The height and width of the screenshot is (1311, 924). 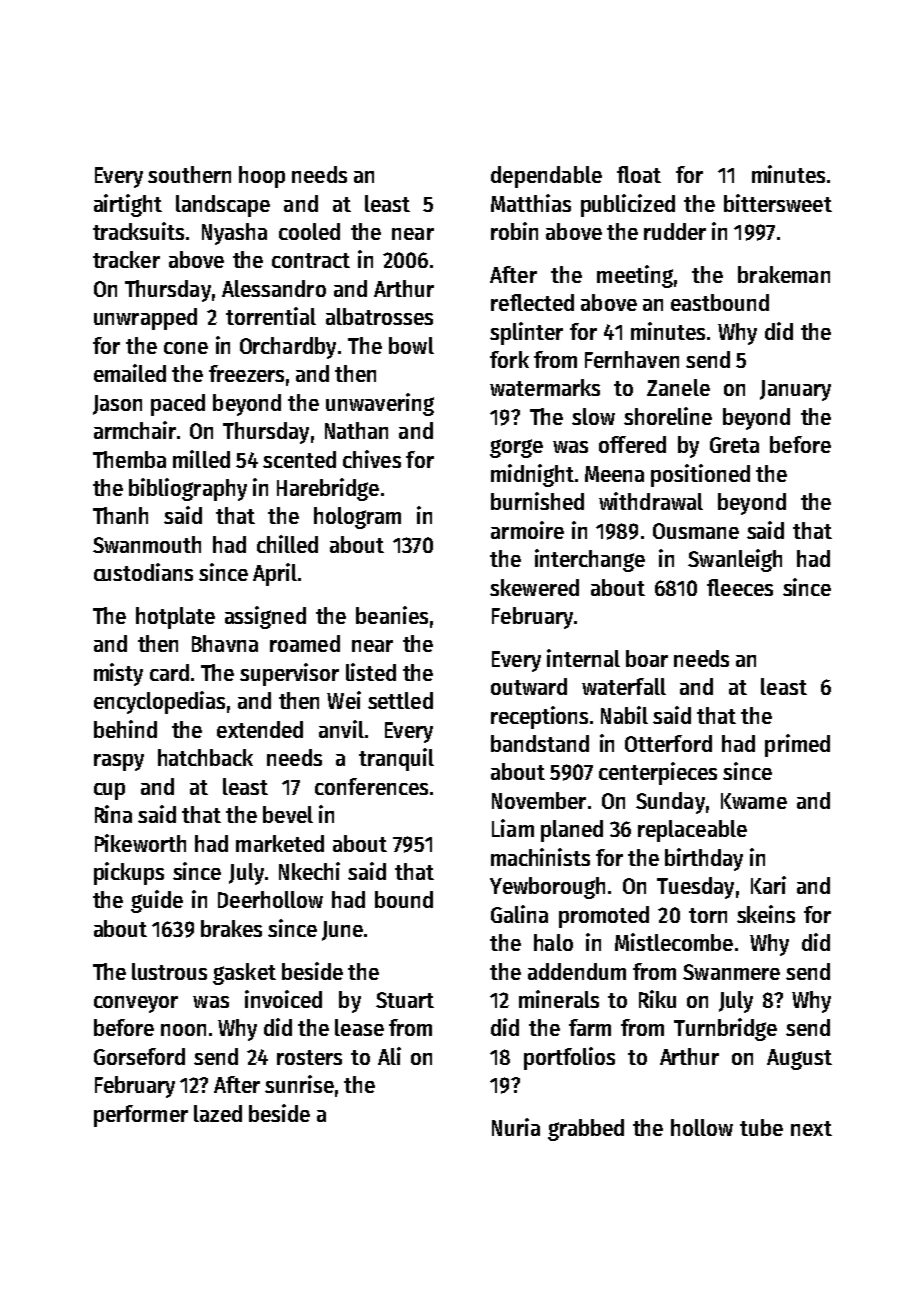 What do you see at coordinates (797, 745) in the screenshot?
I see `primed` at bounding box center [797, 745].
